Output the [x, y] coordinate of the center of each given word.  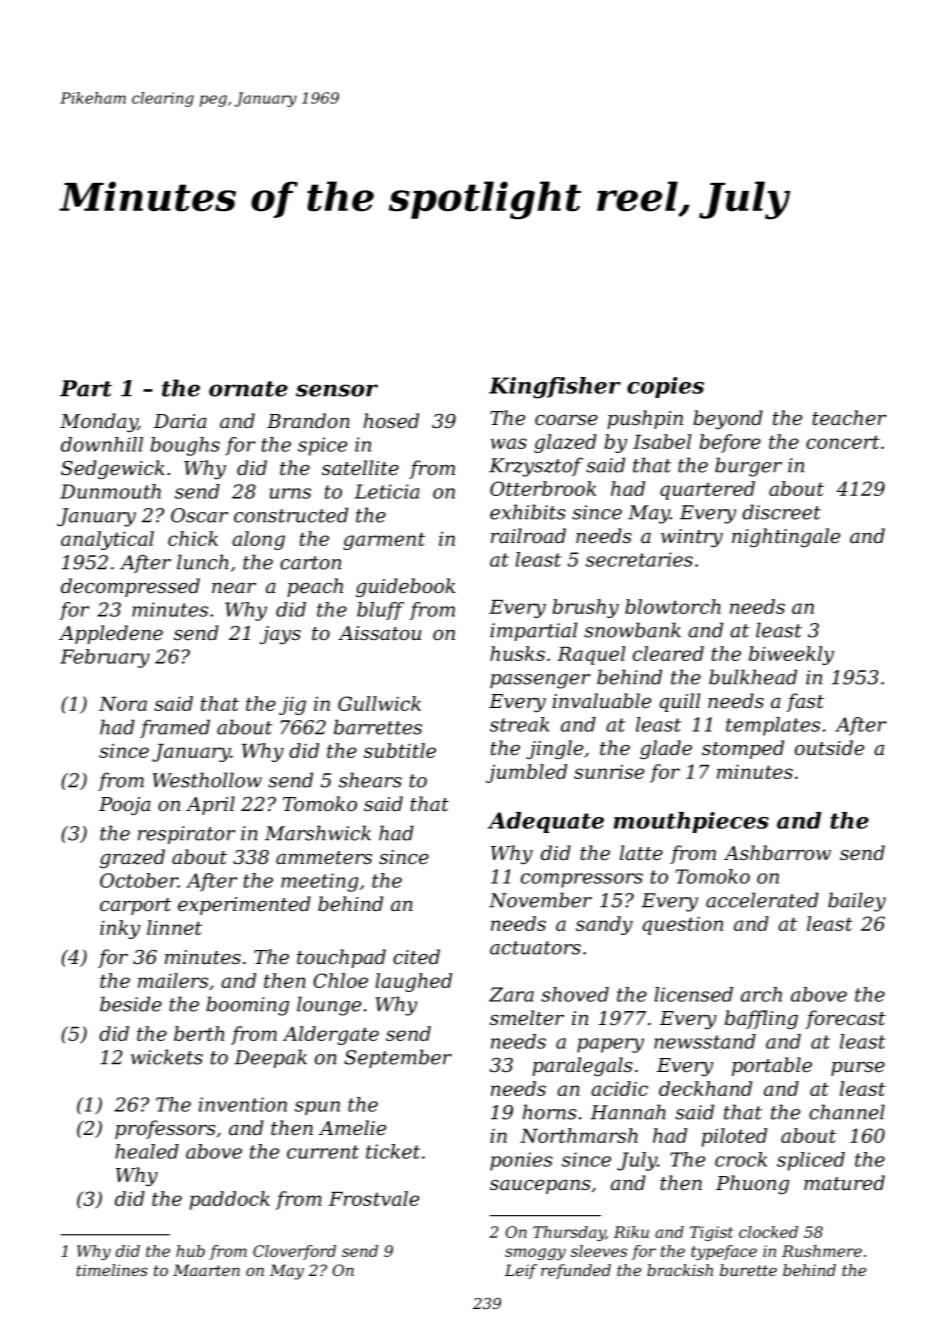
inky [120, 929]
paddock [229, 1200]
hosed [391, 420]
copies [665, 387]
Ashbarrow [777, 852]
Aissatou [379, 633]
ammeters [324, 857]
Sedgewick [113, 469]
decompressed [130, 587]
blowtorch [673, 606]
